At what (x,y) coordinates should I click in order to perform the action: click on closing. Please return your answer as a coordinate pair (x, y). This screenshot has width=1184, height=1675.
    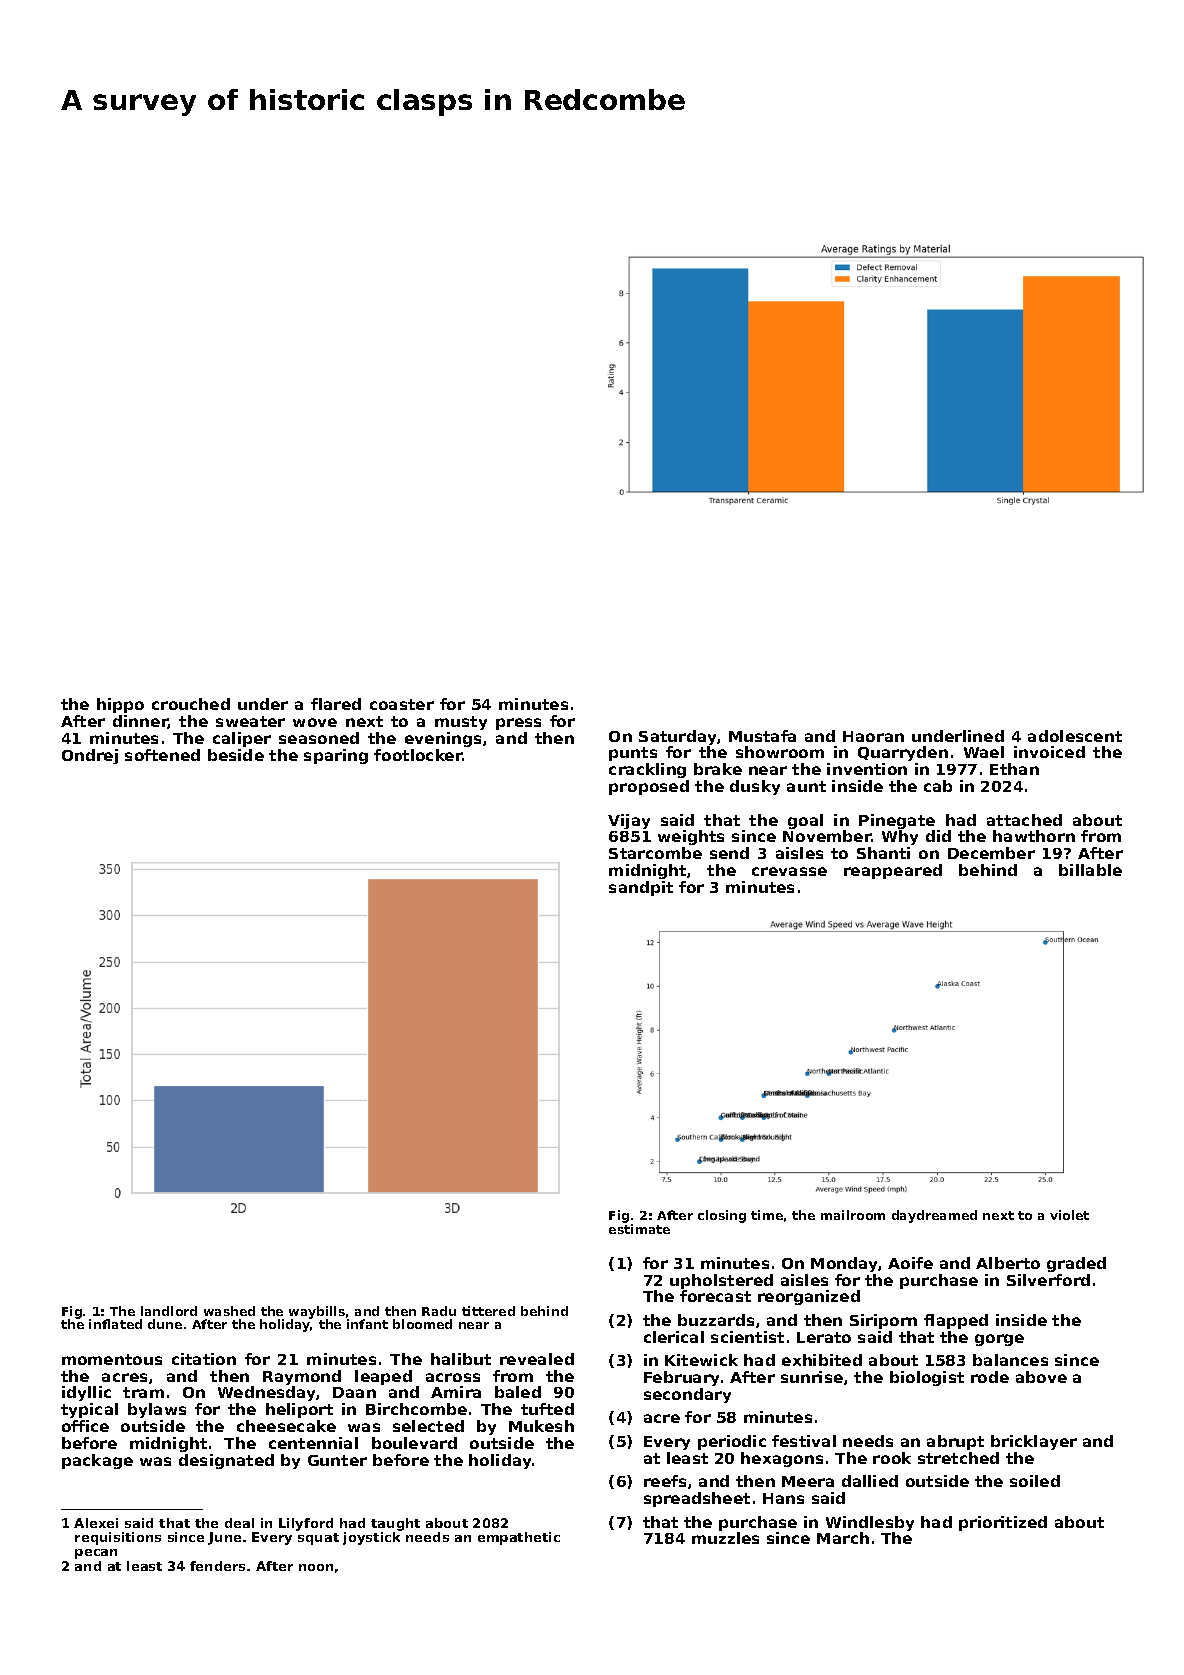
    Looking at the image, I should click on (722, 1216).
